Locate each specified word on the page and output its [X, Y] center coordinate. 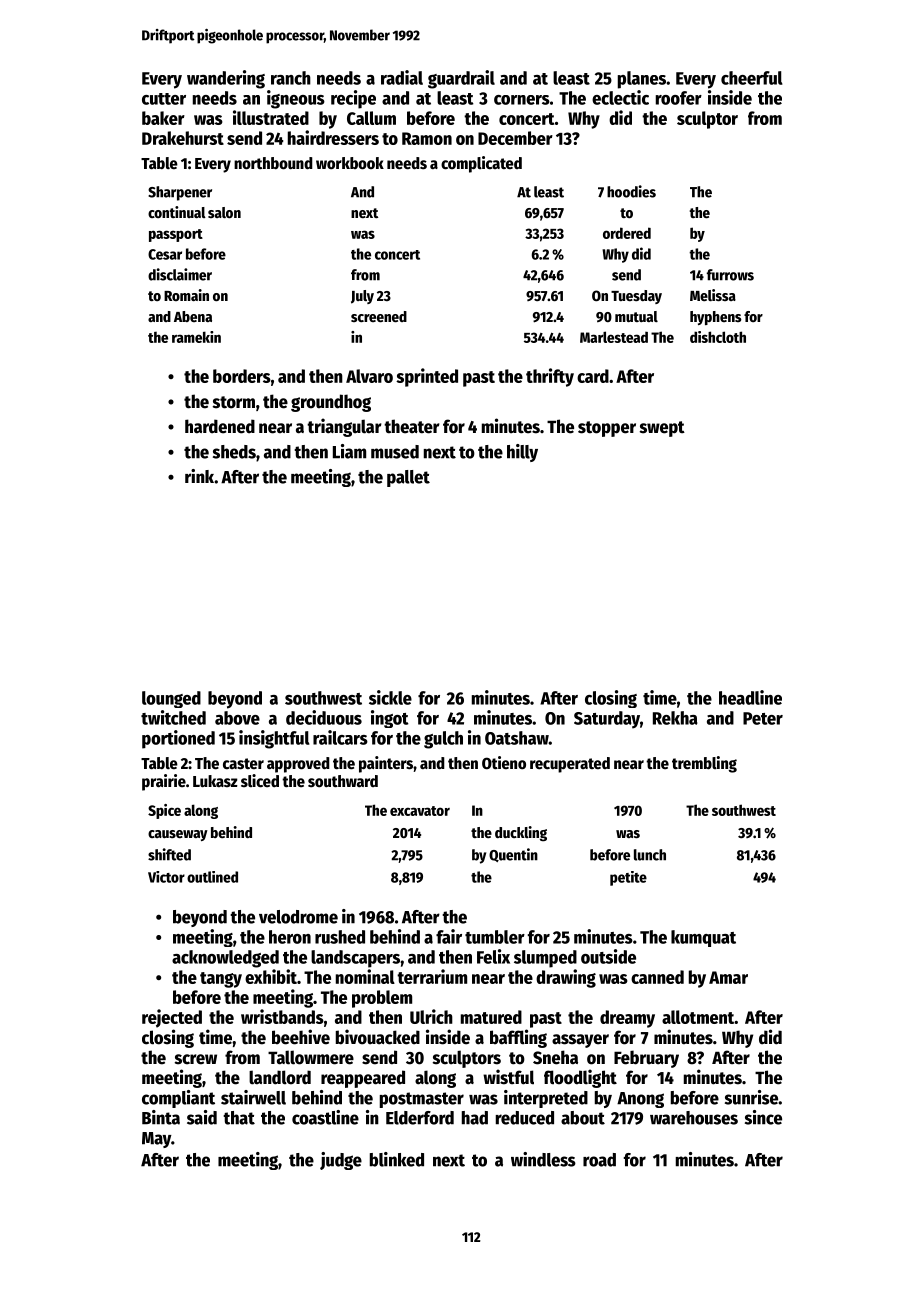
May [156, 1140]
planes [642, 80]
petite [628, 878]
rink [199, 476]
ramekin [196, 337]
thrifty [550, 377]
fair [449, 936]
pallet [408, 478]
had [475, 1118]
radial [402, 77]
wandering [226, 79]
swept [662, 429]
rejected [172, 1018]
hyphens [716, 318]
